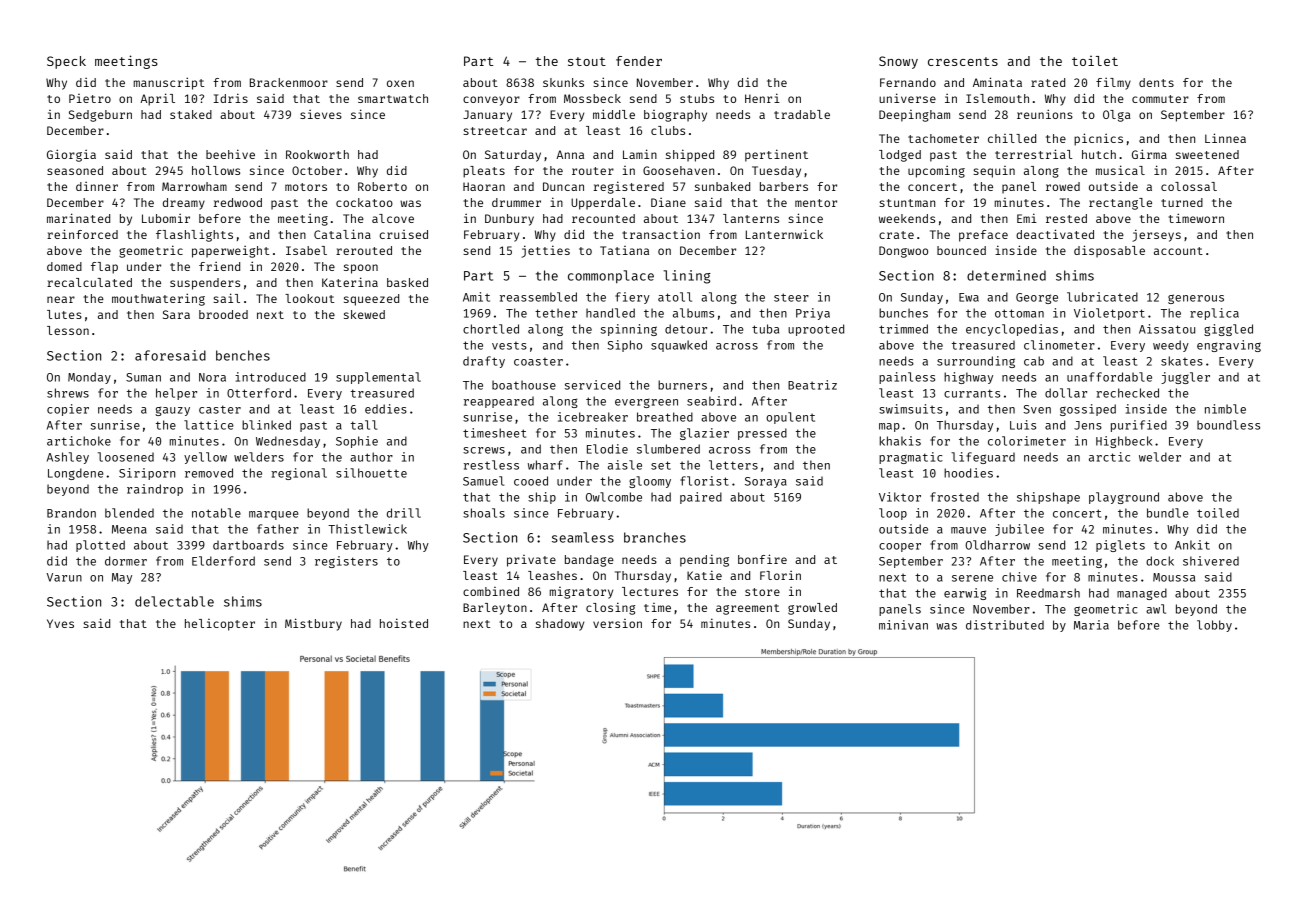 The image size is (1308, 924). Describe the element at coordinates (404, 513) in the page. I see `drill` at that location.
